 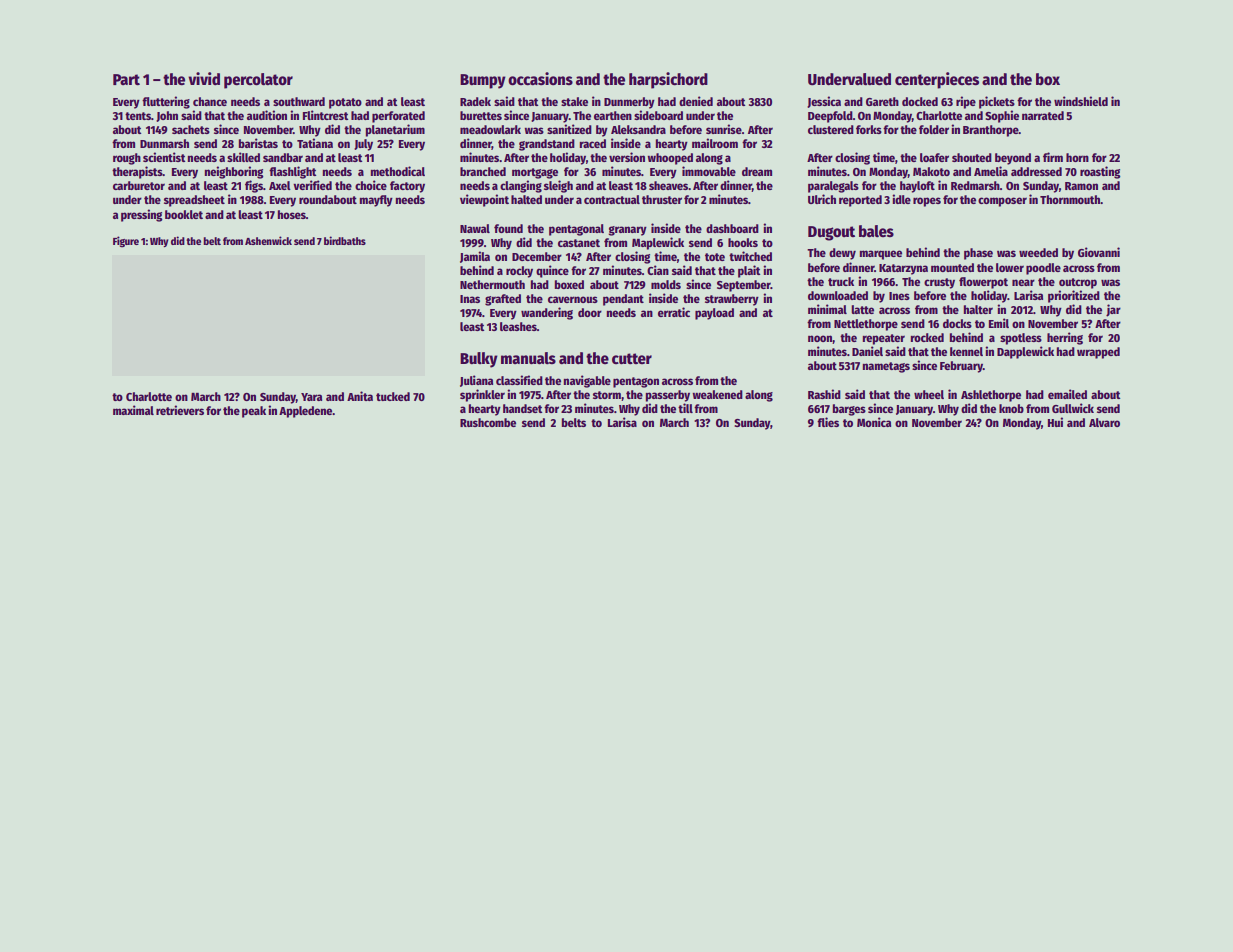 I want to click on mayfly, so click(x=376, y=201).
